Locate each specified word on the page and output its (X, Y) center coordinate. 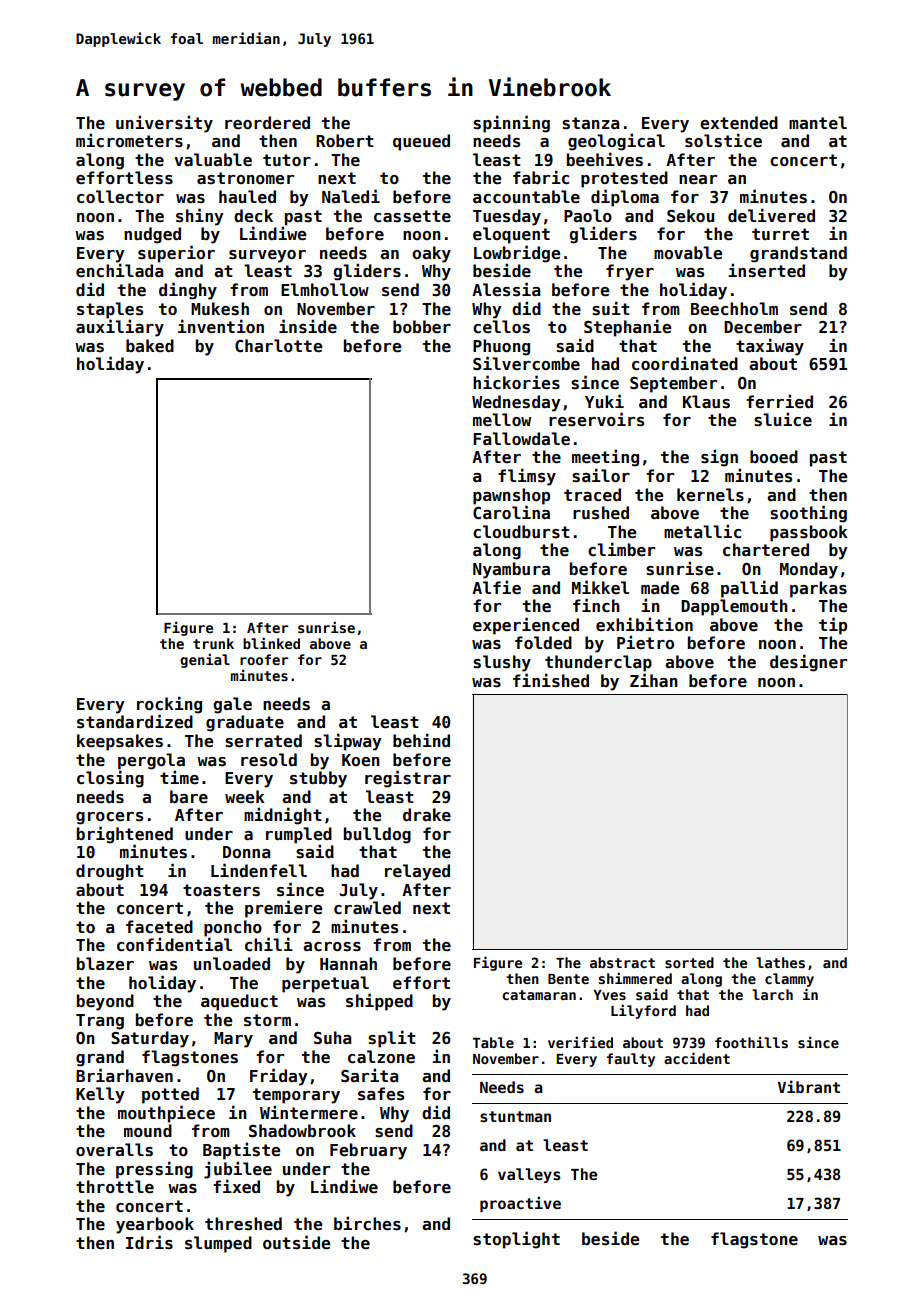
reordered (267, 123)
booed (774, 457)
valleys (529, 1175)
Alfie (496, 587)
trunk (213, 643)
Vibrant (809, 1086)
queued (421, 142)
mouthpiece (166, 1114)
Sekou (690, 216)
